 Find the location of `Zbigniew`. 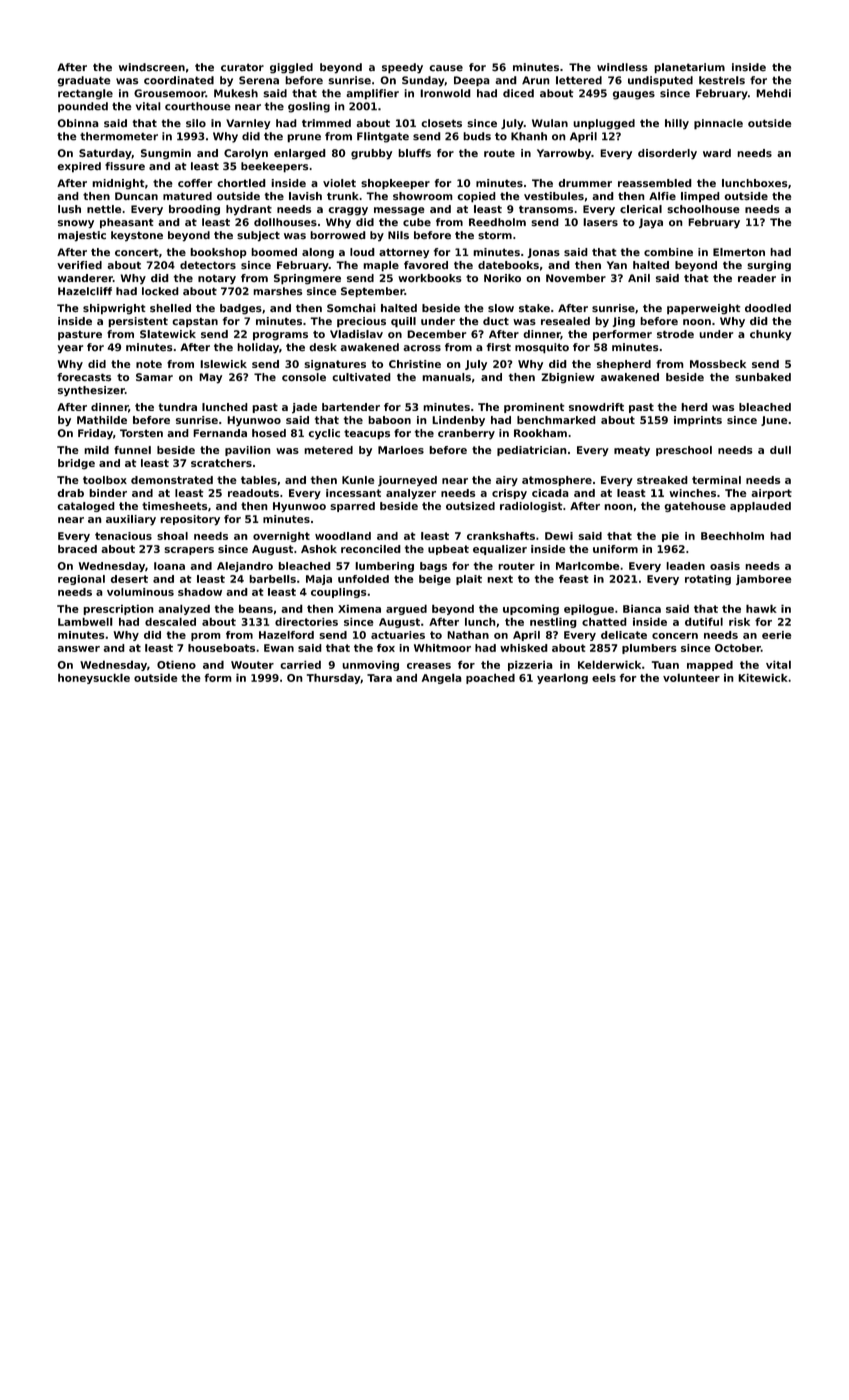

Zbigniew is located at coordinates (568, 378).
